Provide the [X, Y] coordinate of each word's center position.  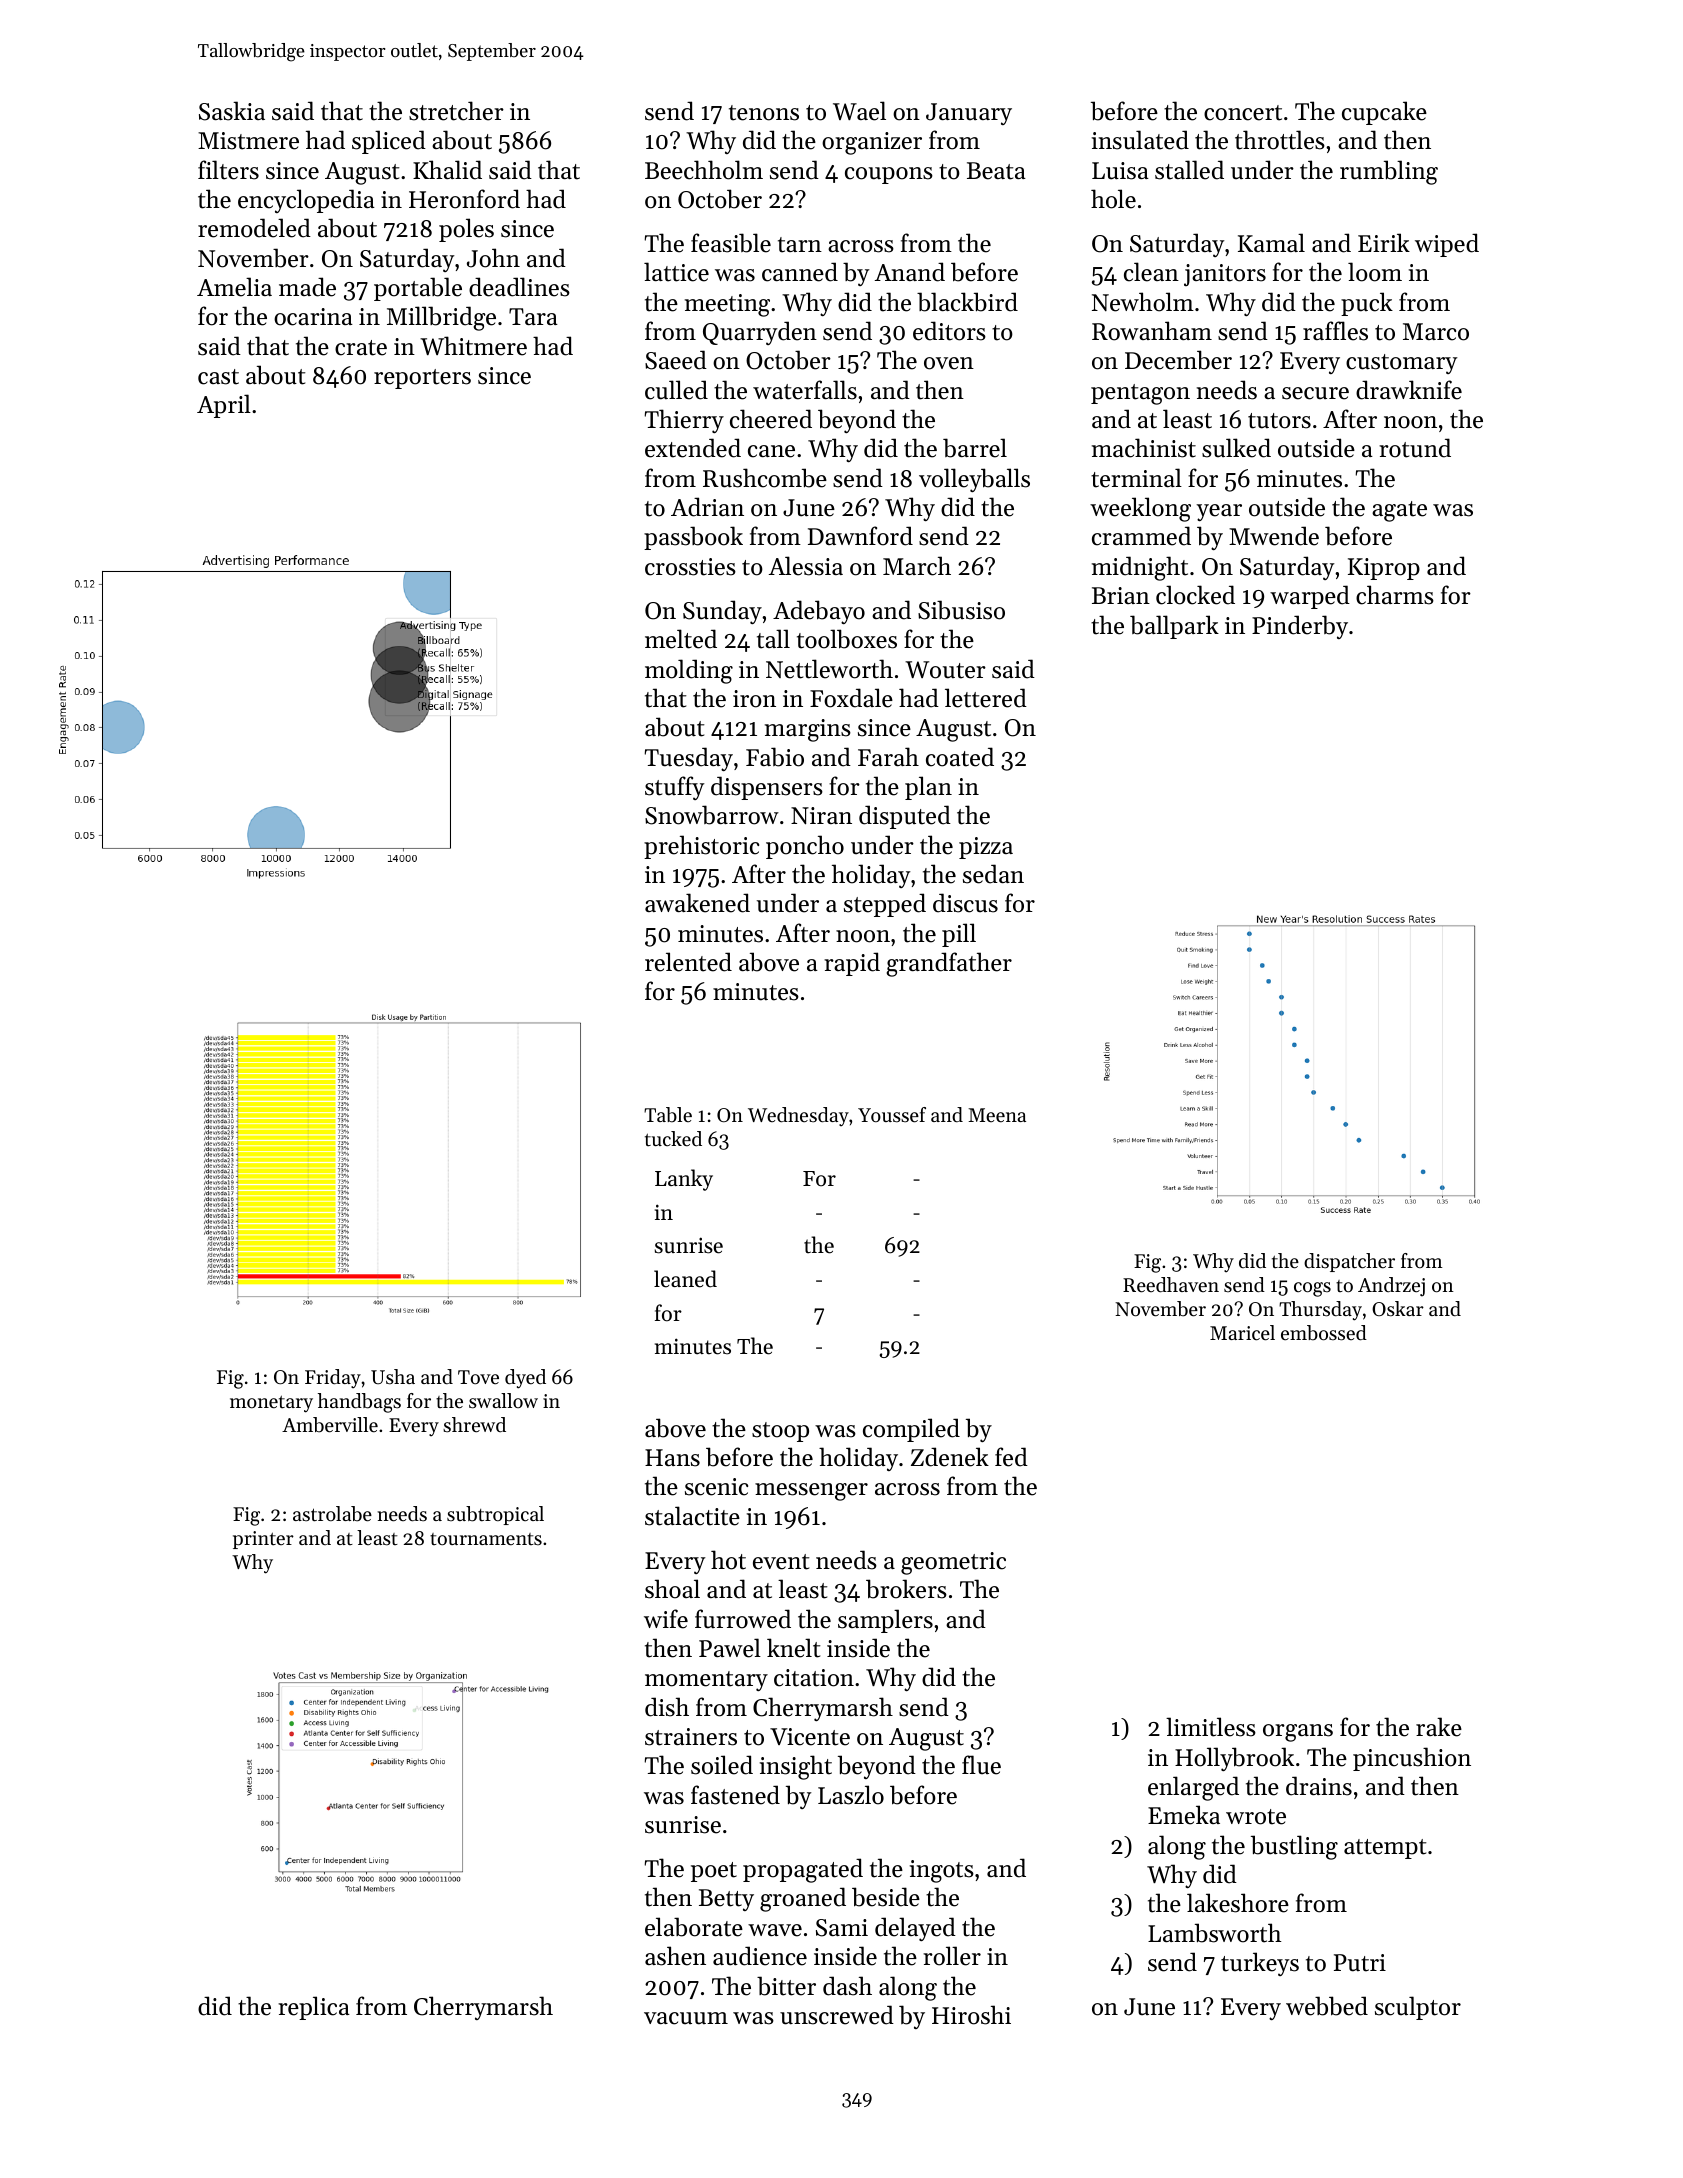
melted [681, 639]
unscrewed [837, 2015]
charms [1395, 595]
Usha [393, 1377]
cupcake [1384, 113]
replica [314, 2008]
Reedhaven [1171, 1285]
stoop [780, 1432]
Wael [859, 111]
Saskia [232, 111]
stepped [885, 905]
